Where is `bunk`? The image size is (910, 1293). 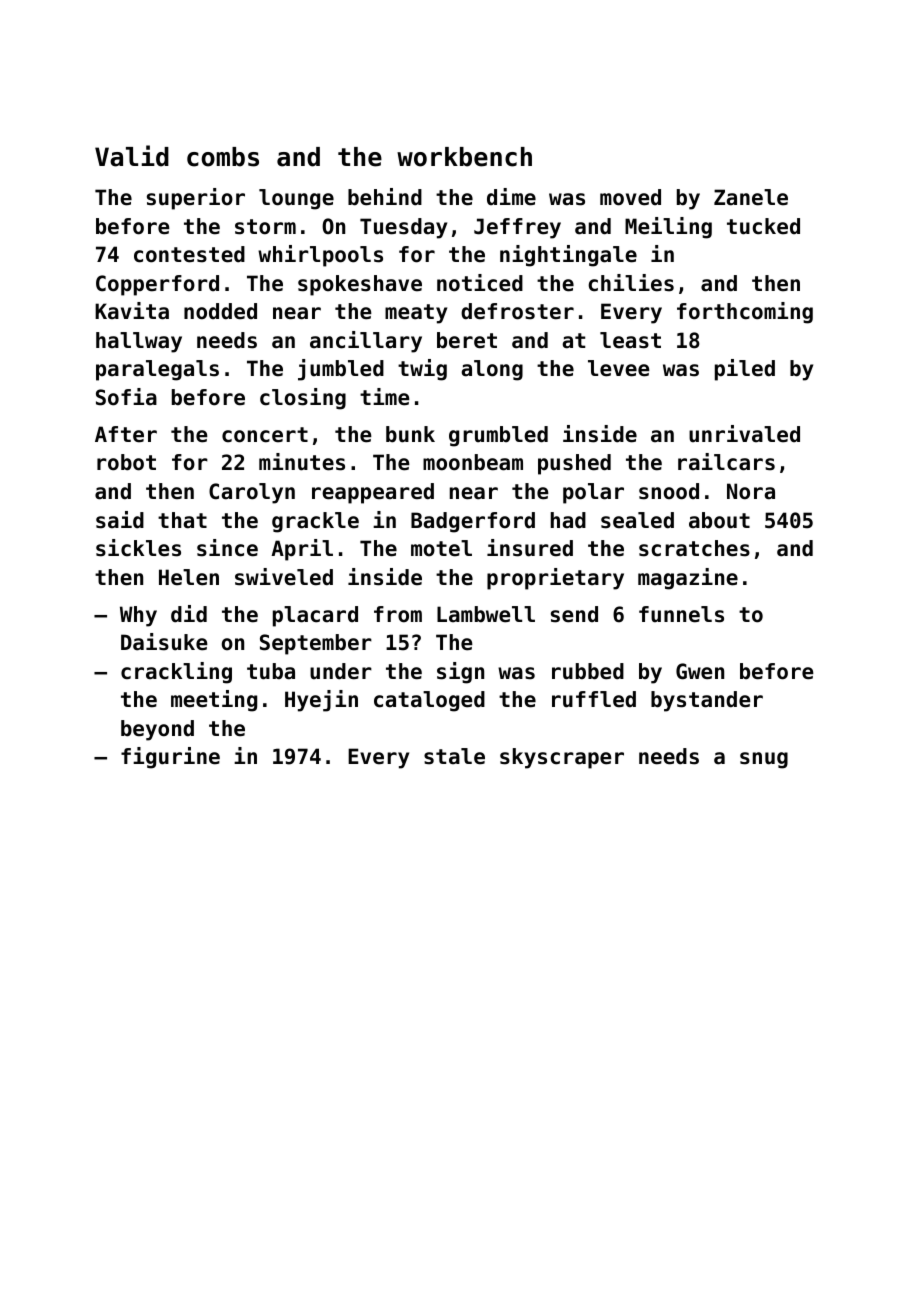
bunk is located at coordinates (410, 434).
